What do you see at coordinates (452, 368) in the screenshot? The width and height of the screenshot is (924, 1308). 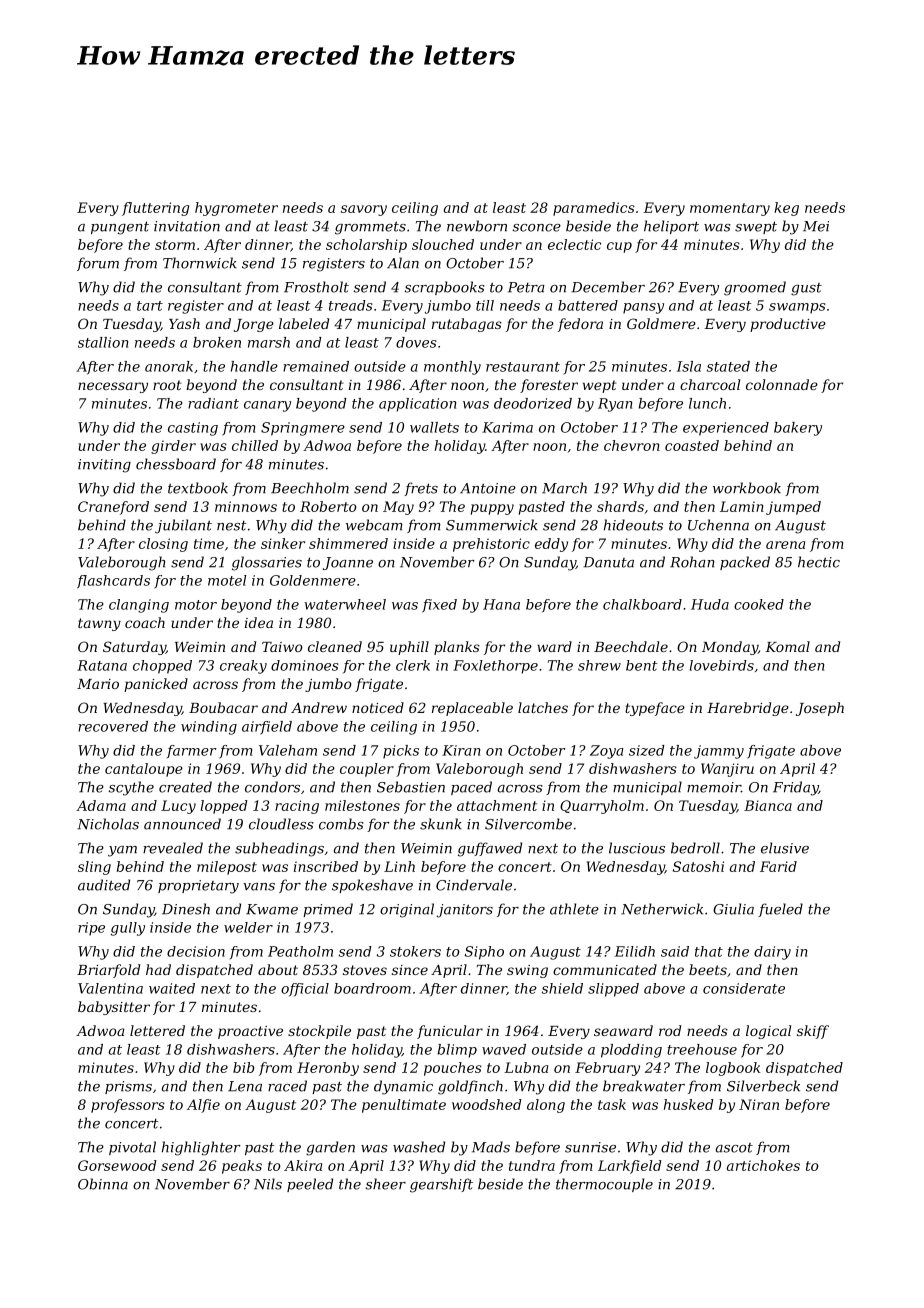 I see `monthly` at bounding box center [452, 368].
